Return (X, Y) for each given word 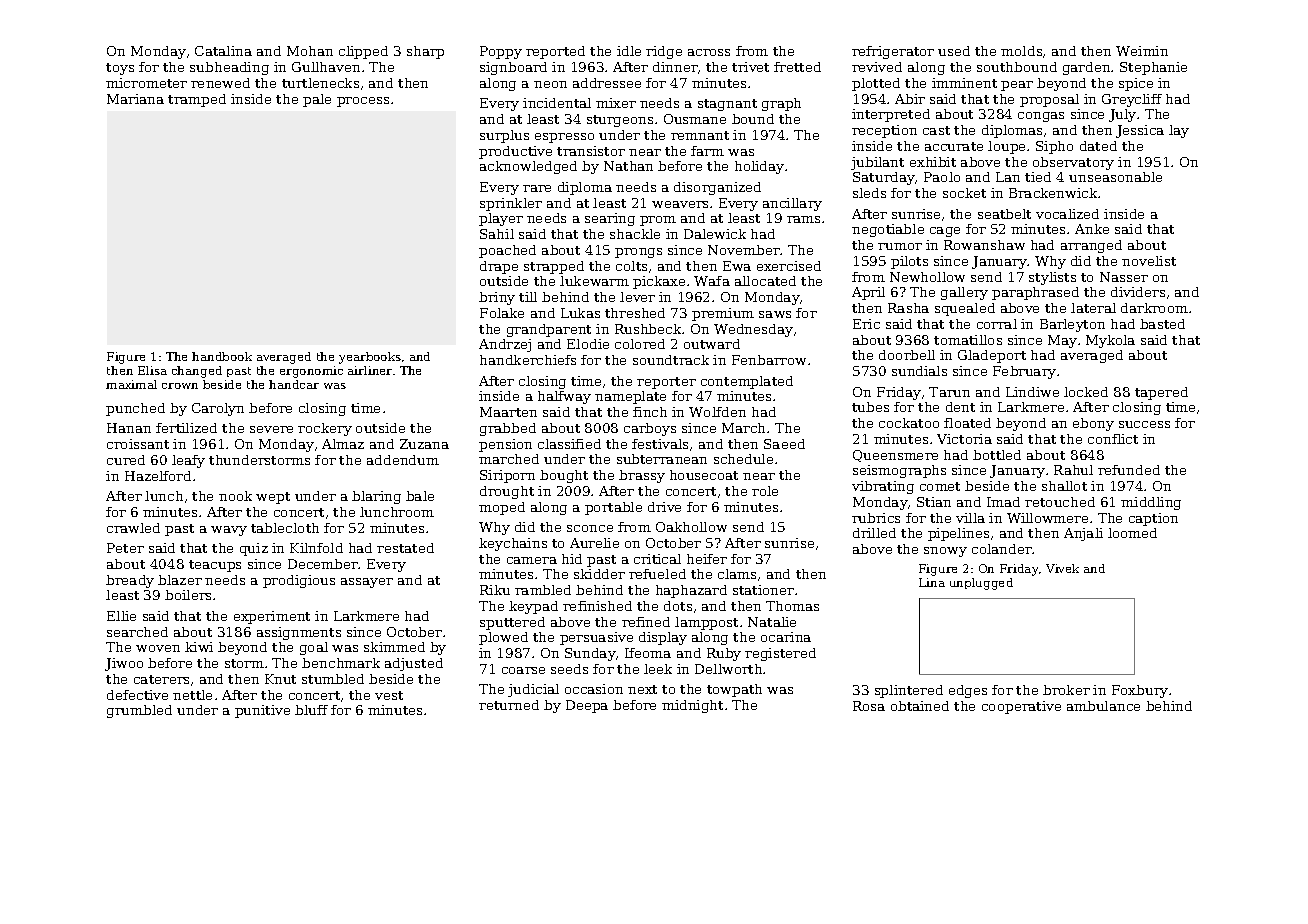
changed (197, 372)
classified (569, 444)
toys (120, 69)
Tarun (949, 392)
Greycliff (1132, 100)
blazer (180, 580)
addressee (607, 83)
